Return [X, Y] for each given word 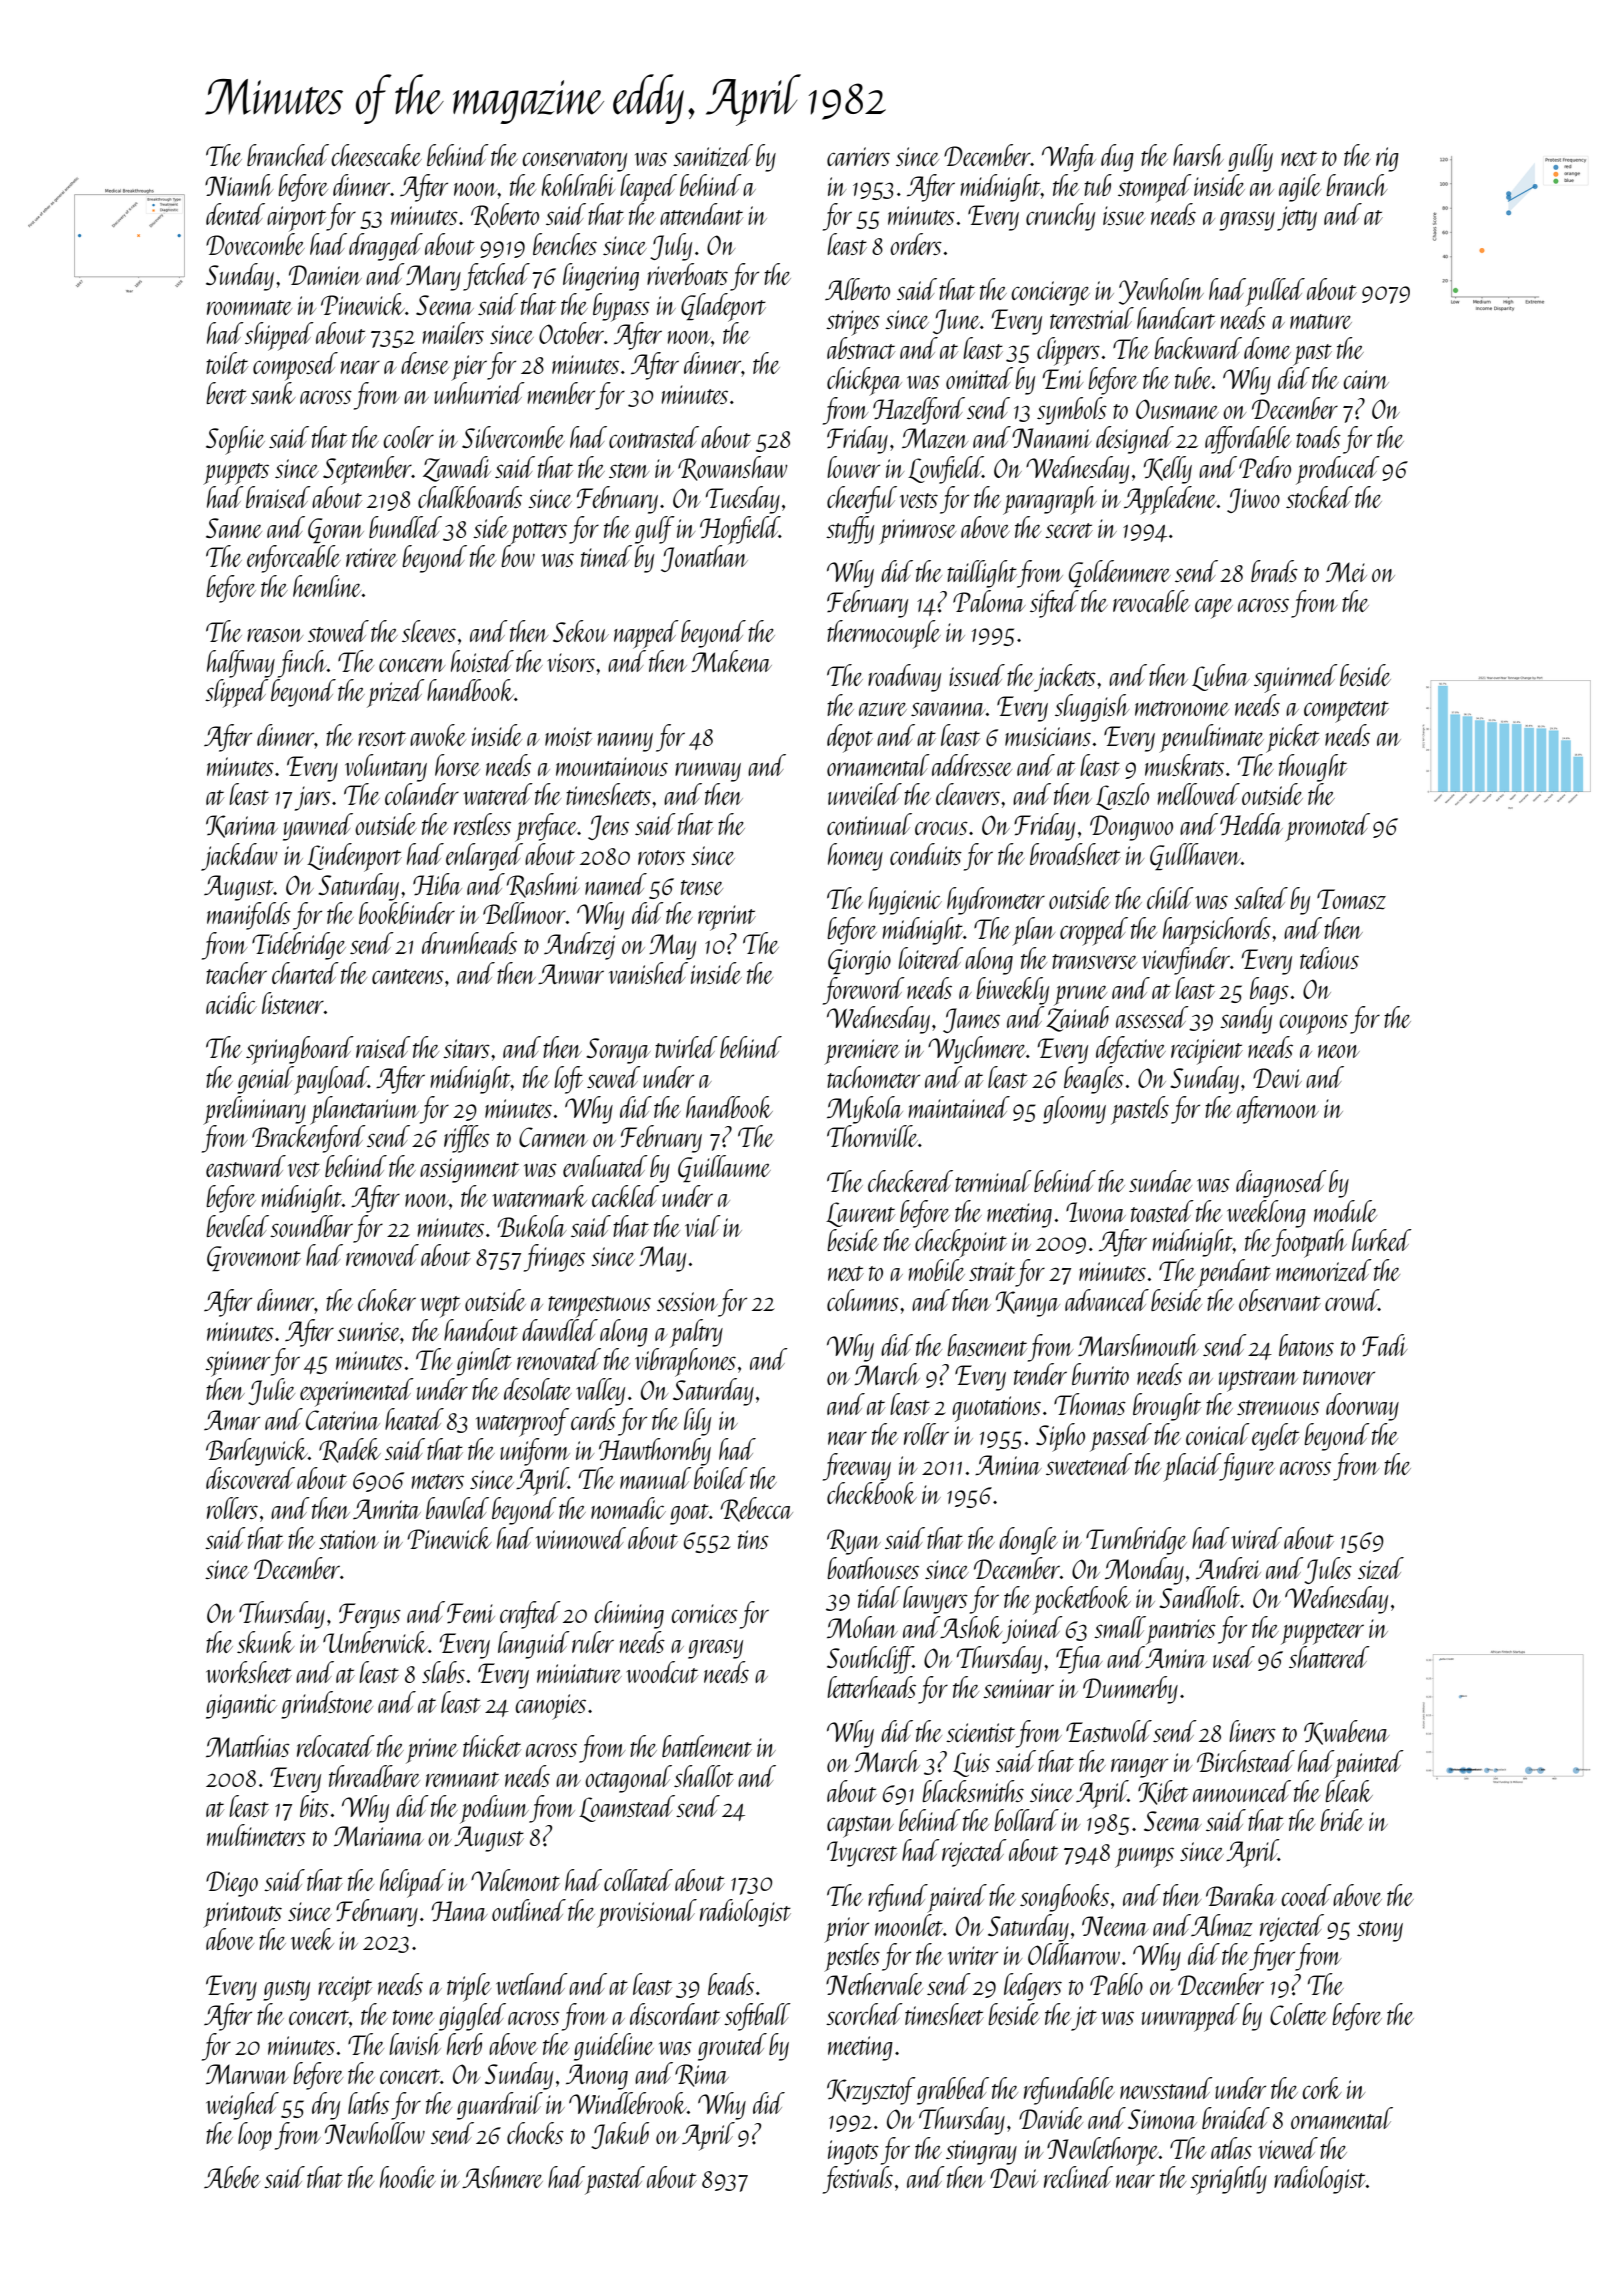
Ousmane [1177, 409]
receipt [345, 1989]
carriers [858, 156]
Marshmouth [1138, 1345]
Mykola [865, 1110]
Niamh [239, 185]
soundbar [311, 1226]
